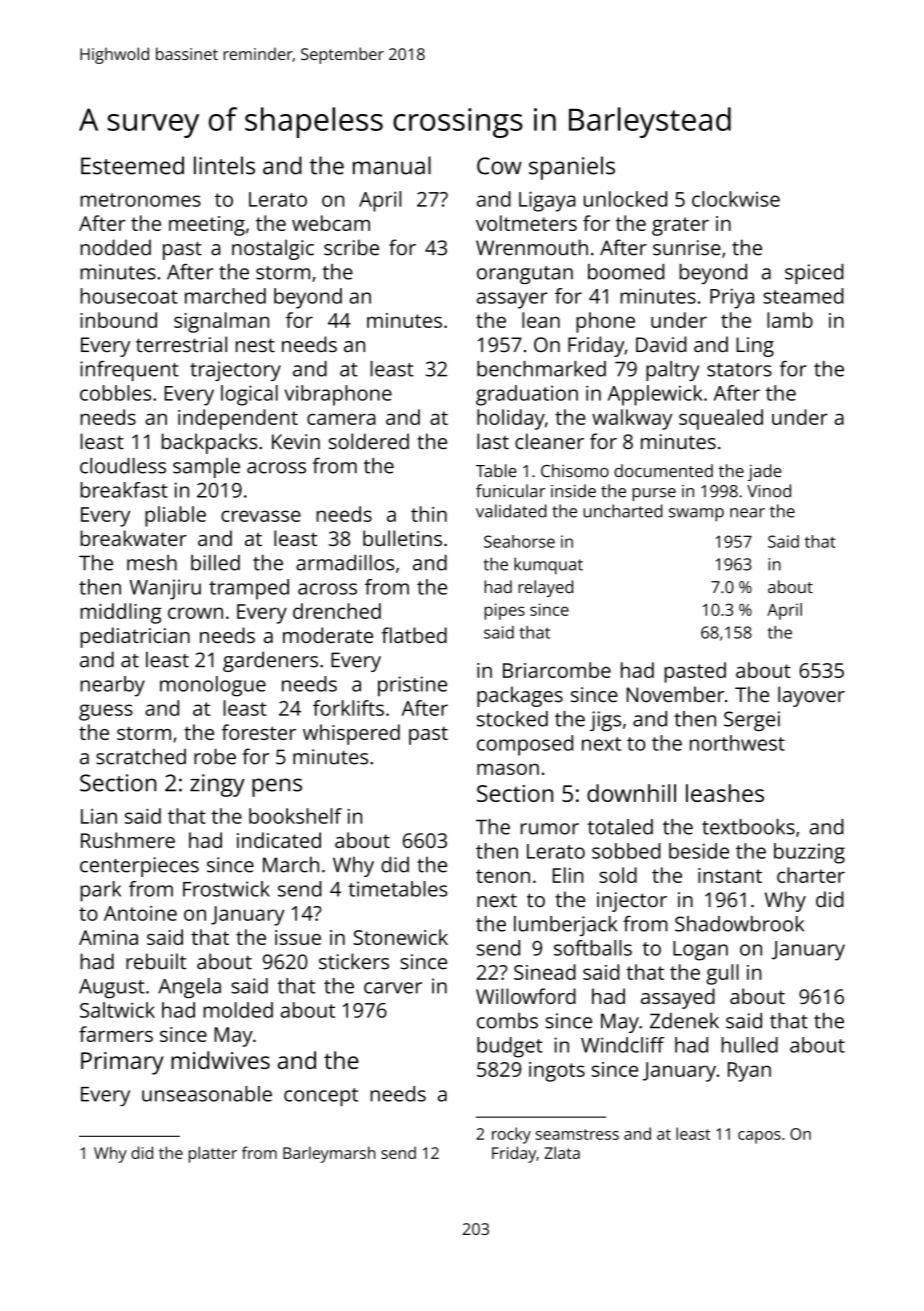 Image resolution: width=924 pixels, height=1311 pixels. Describe the element at coordinates (341, 419) in the screenshot. I see `camera` at that location.
